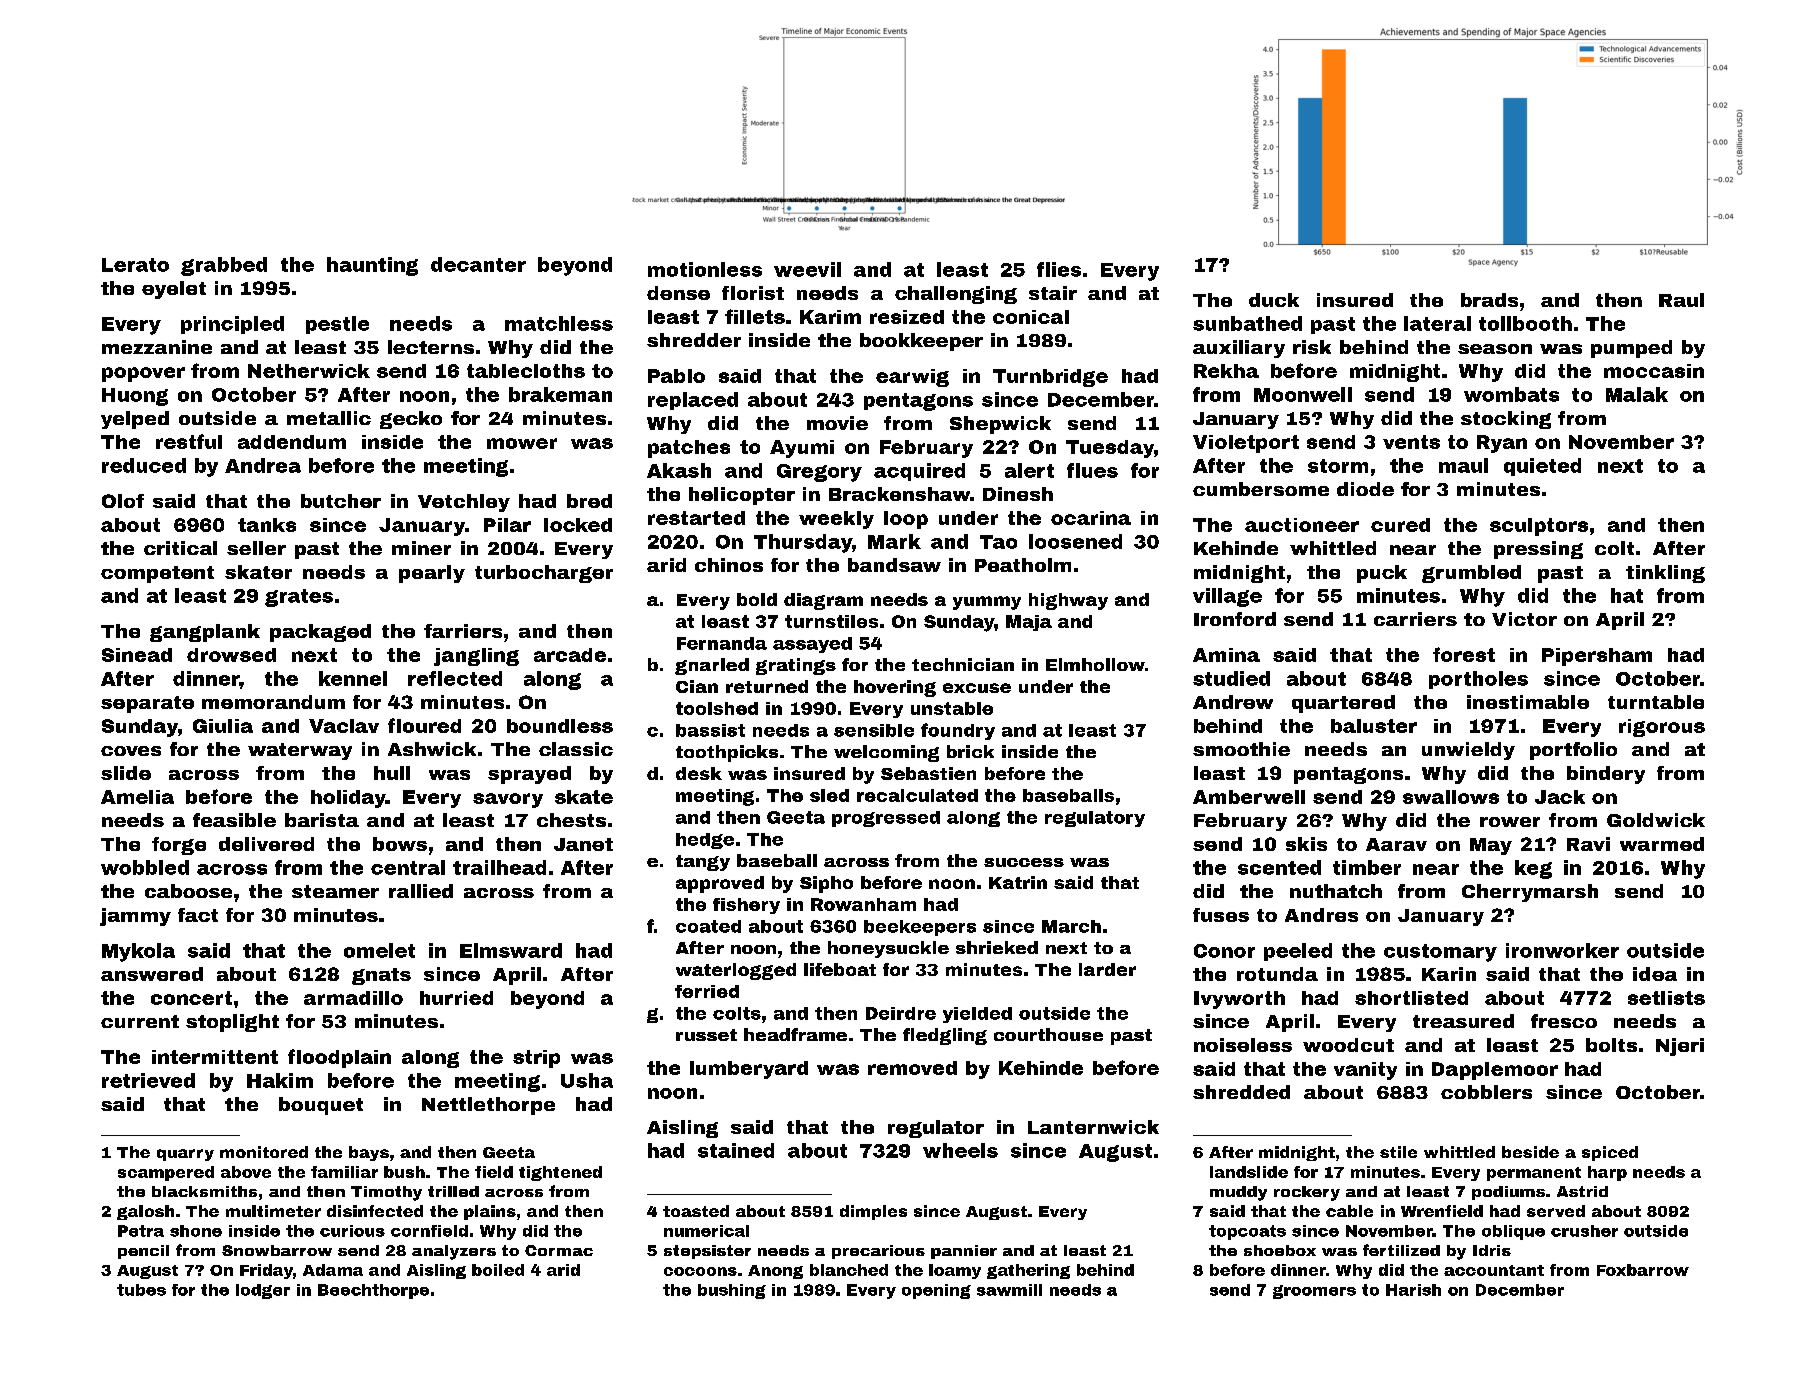 The image size is (1806, 1396). Describe the element at coordinates (1029, 470) in the page. I see `alert` at that location.
